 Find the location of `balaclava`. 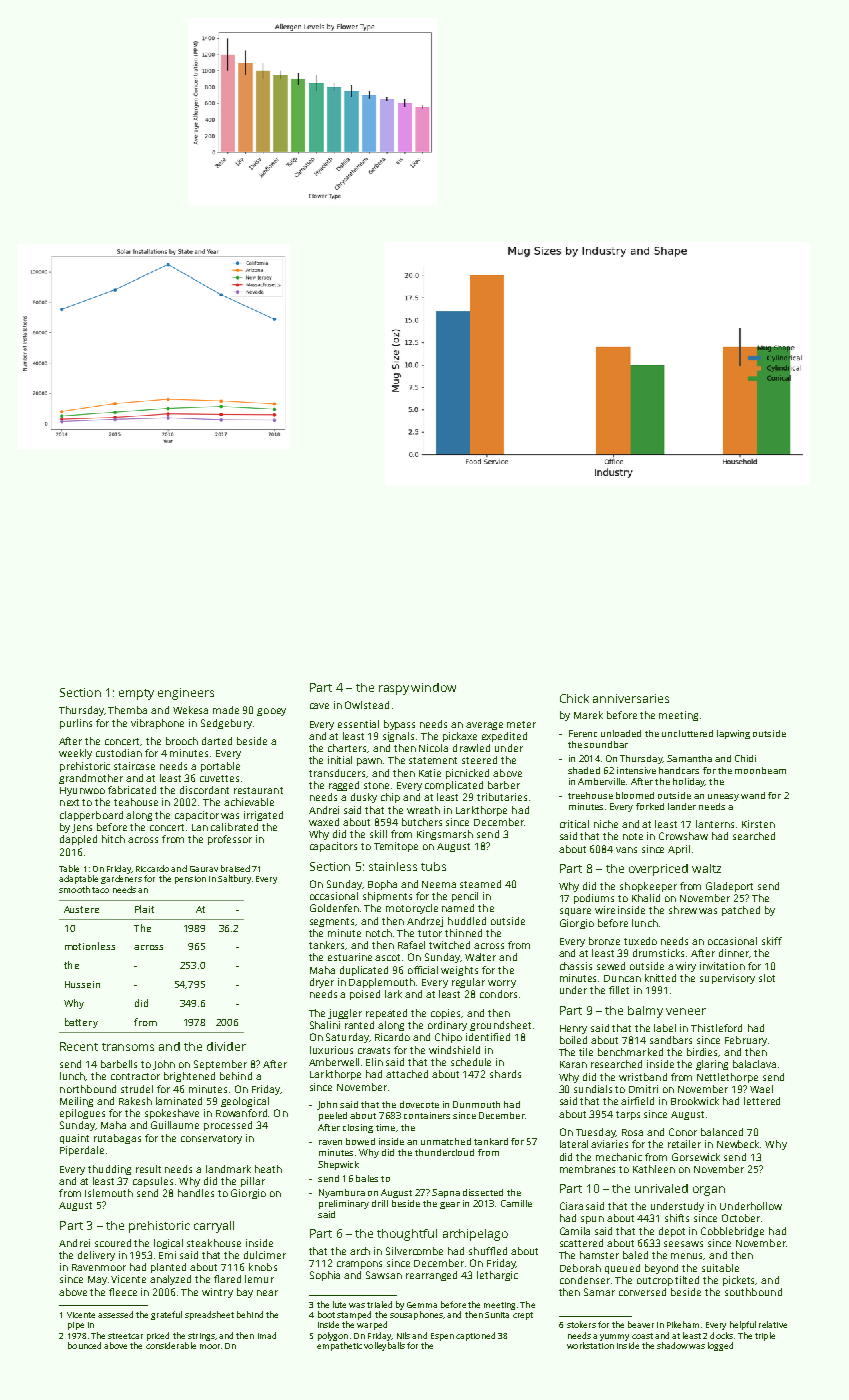

balaclava is located at coordinates (754, 1064).
